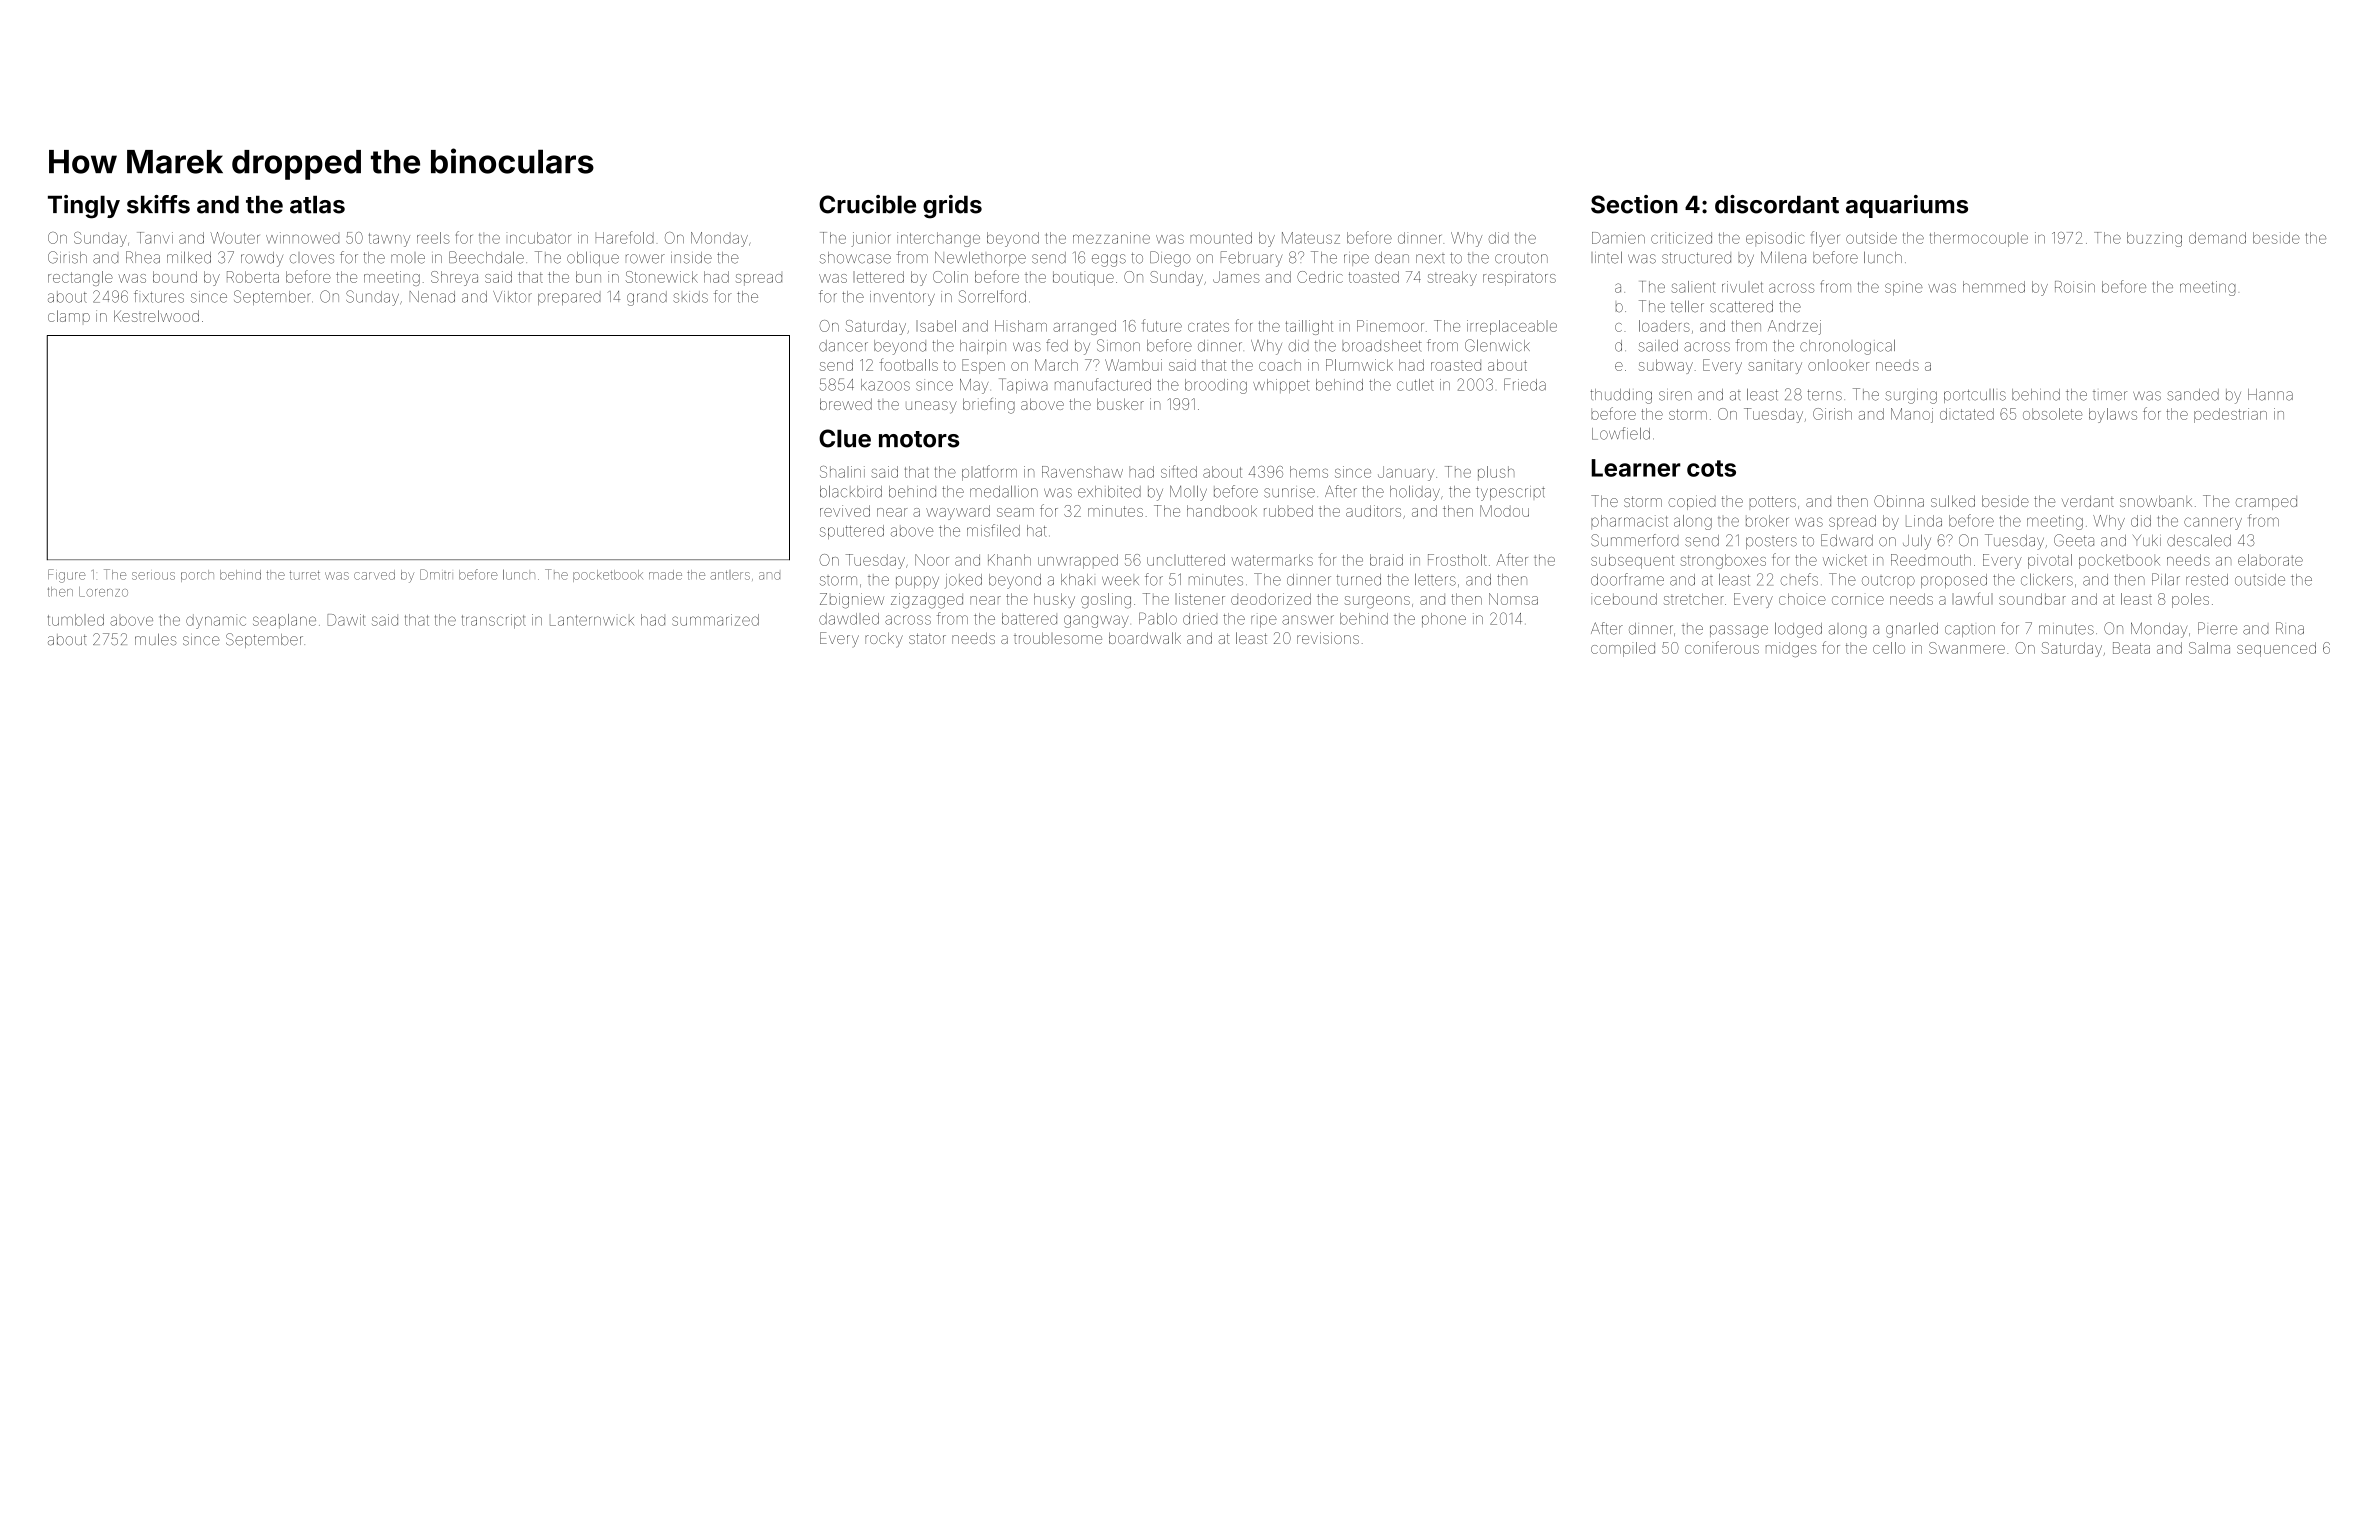 Image resolution: width=2380 pixels, height=1540 pixels. What do you see at coordinates (317, 204) in the screenshot?
I see `atlas` at bounding box center [317, 204].
